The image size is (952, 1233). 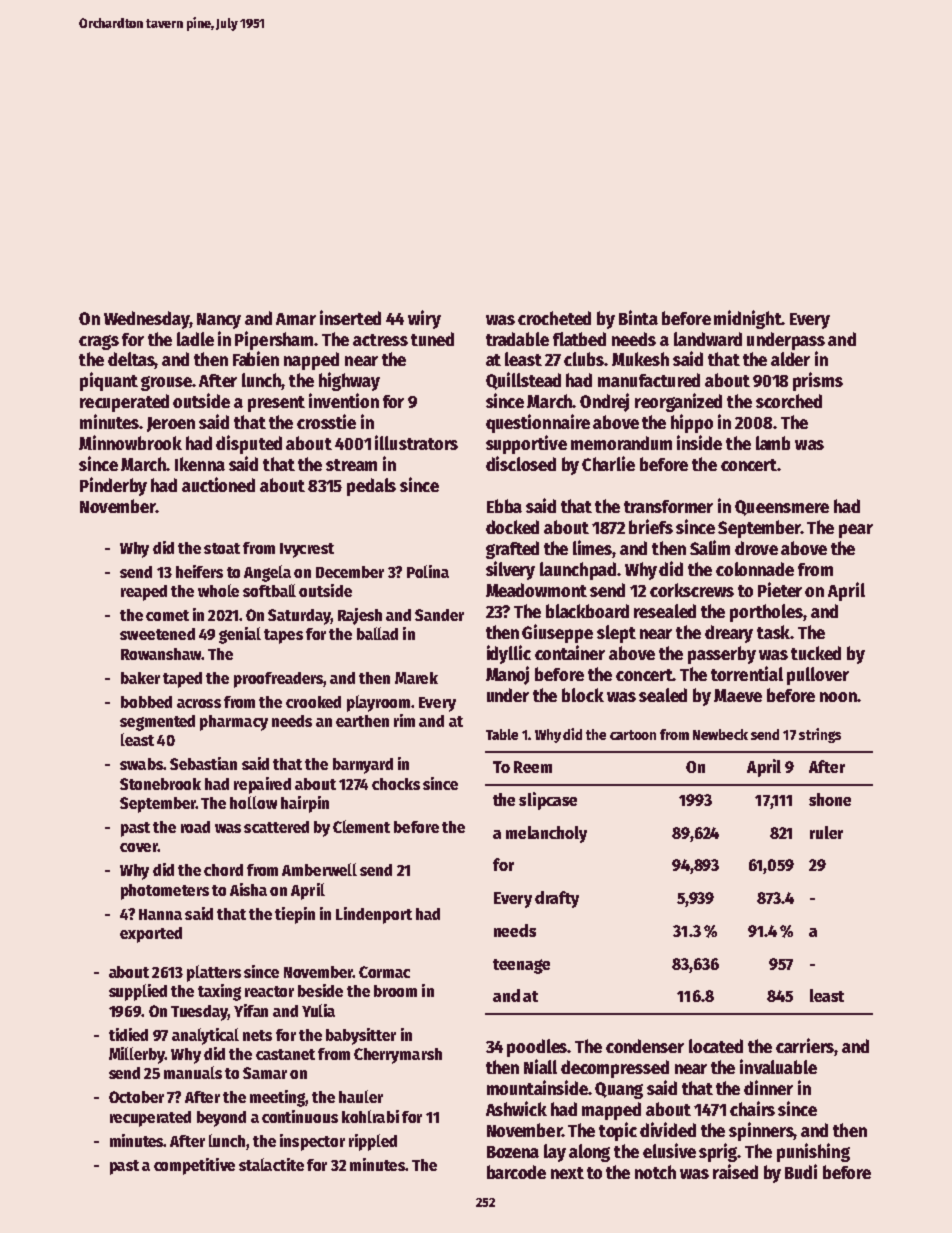 What do you see at coordinates (816, 653) in the document?
I see `tucked` at bounding box center [816, 653].
